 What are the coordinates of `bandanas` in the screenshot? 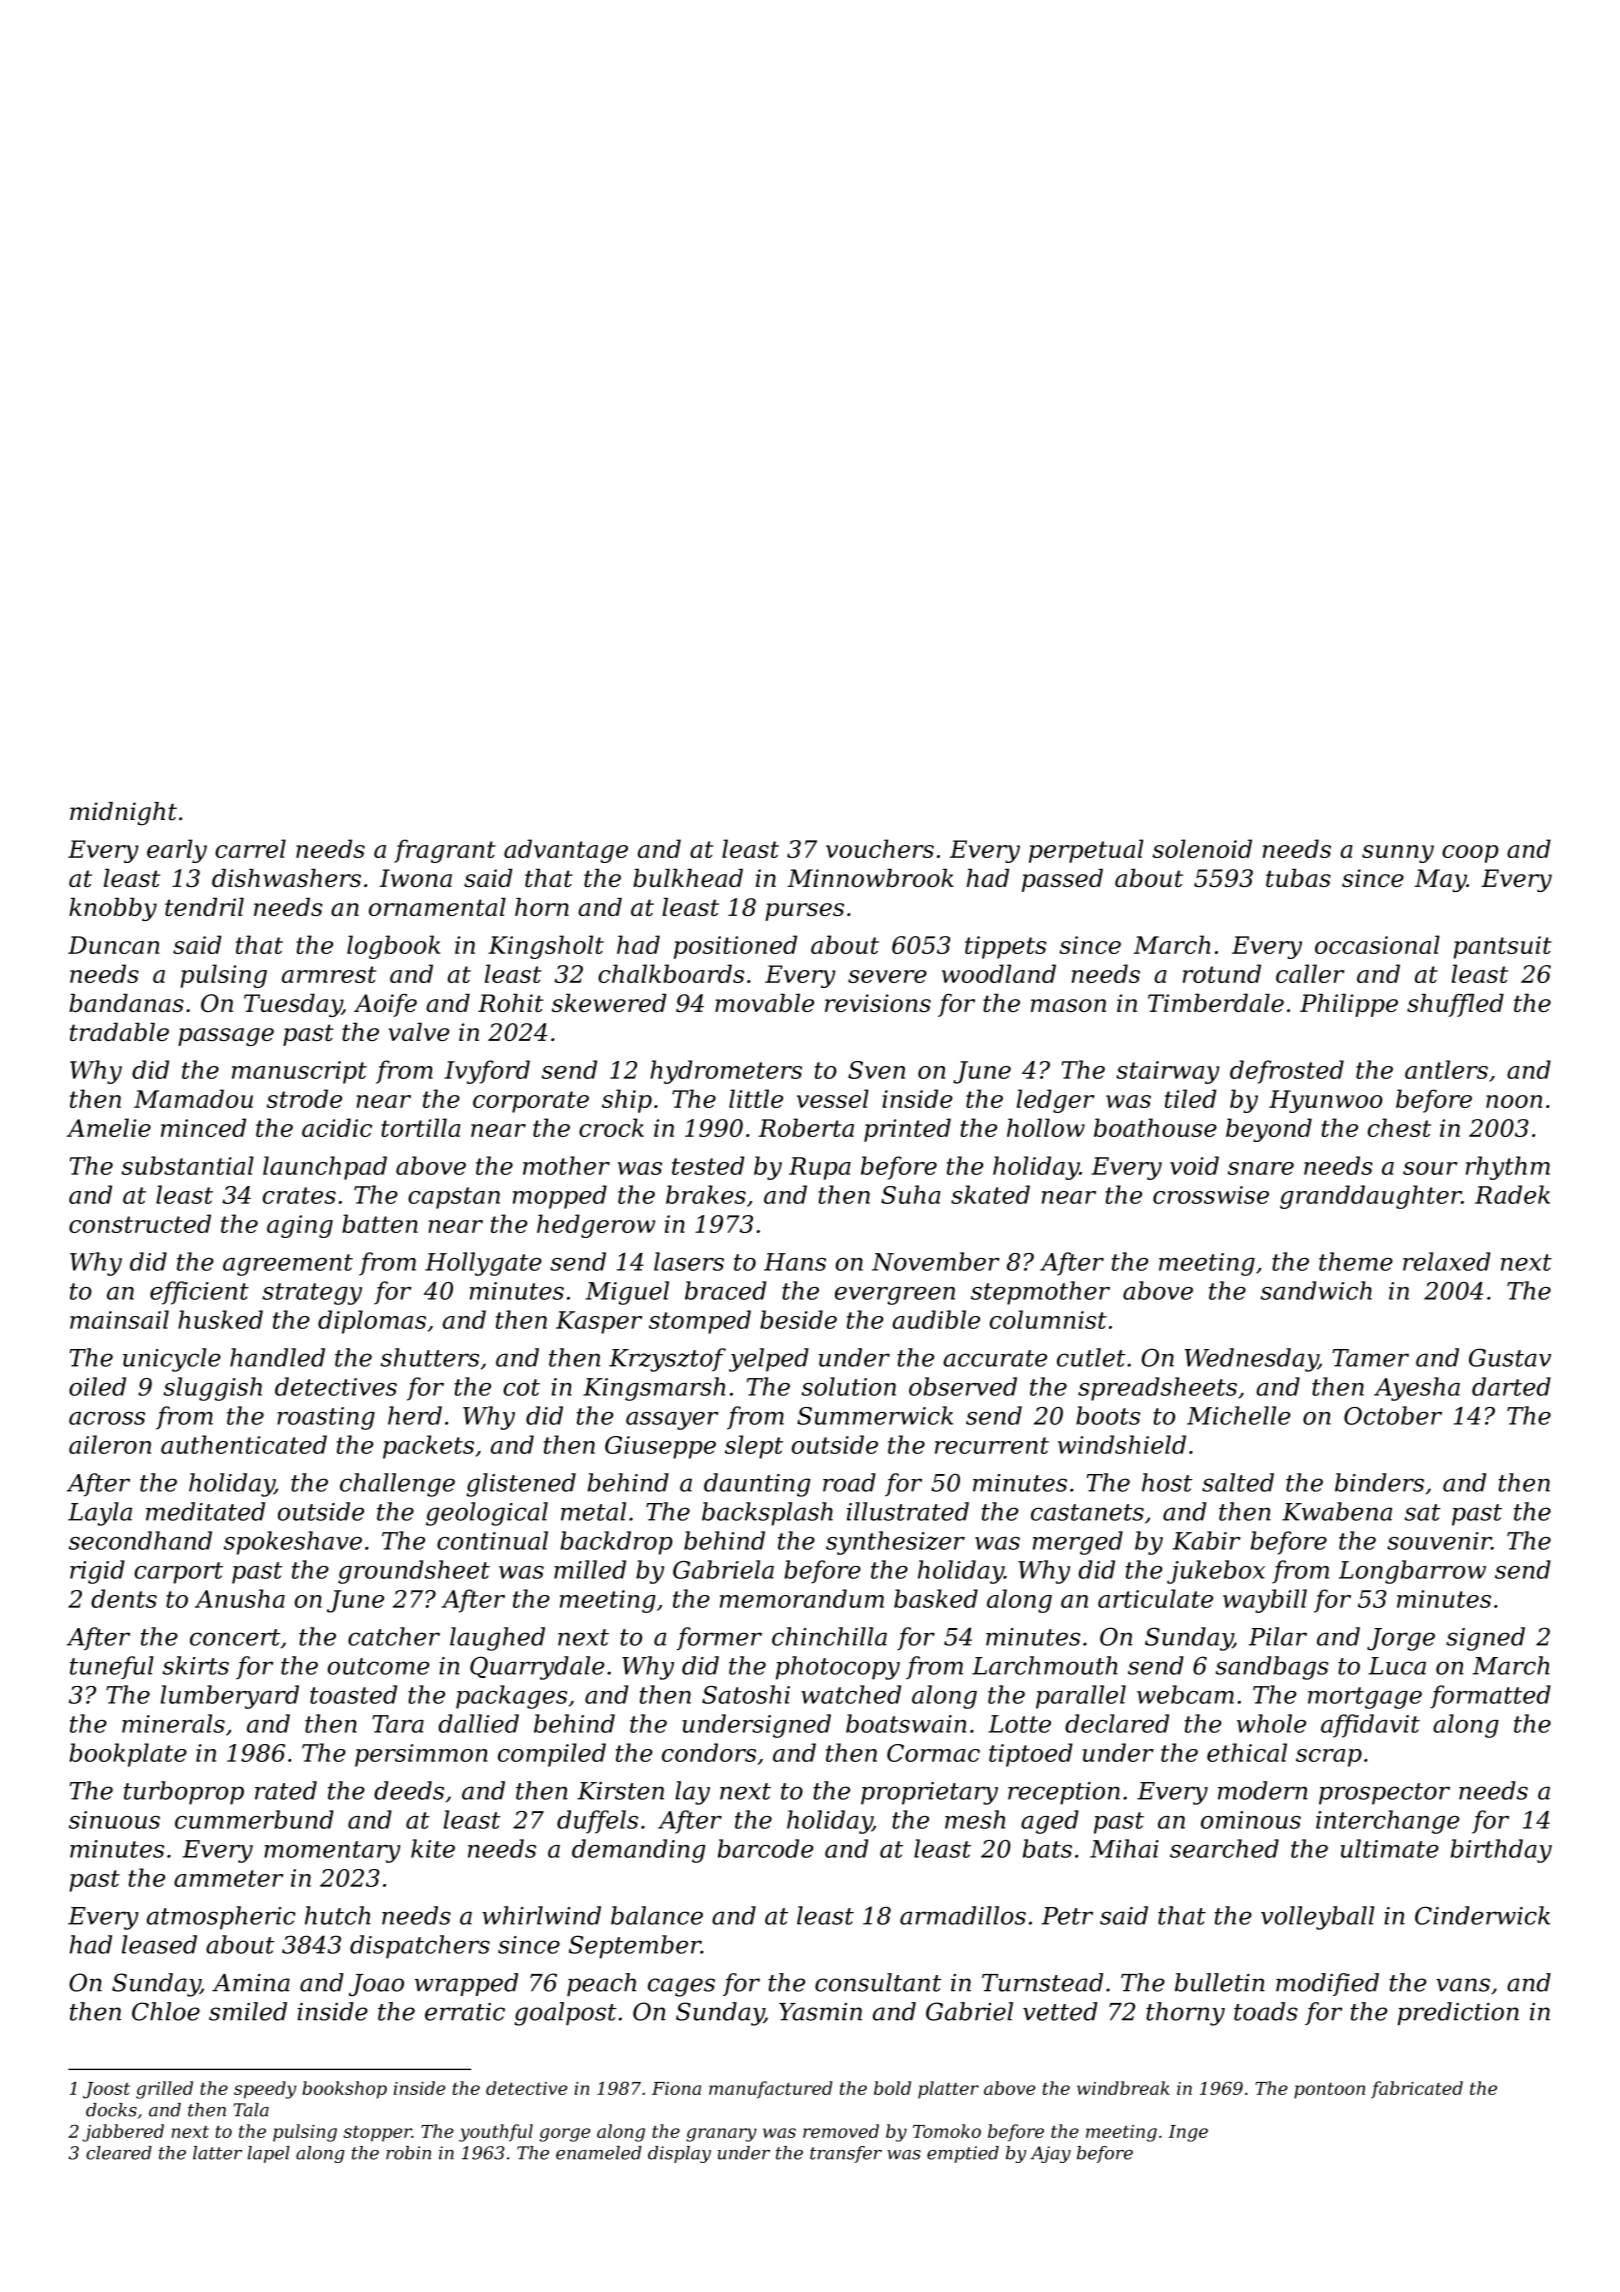 It's located at (126, 1003).
